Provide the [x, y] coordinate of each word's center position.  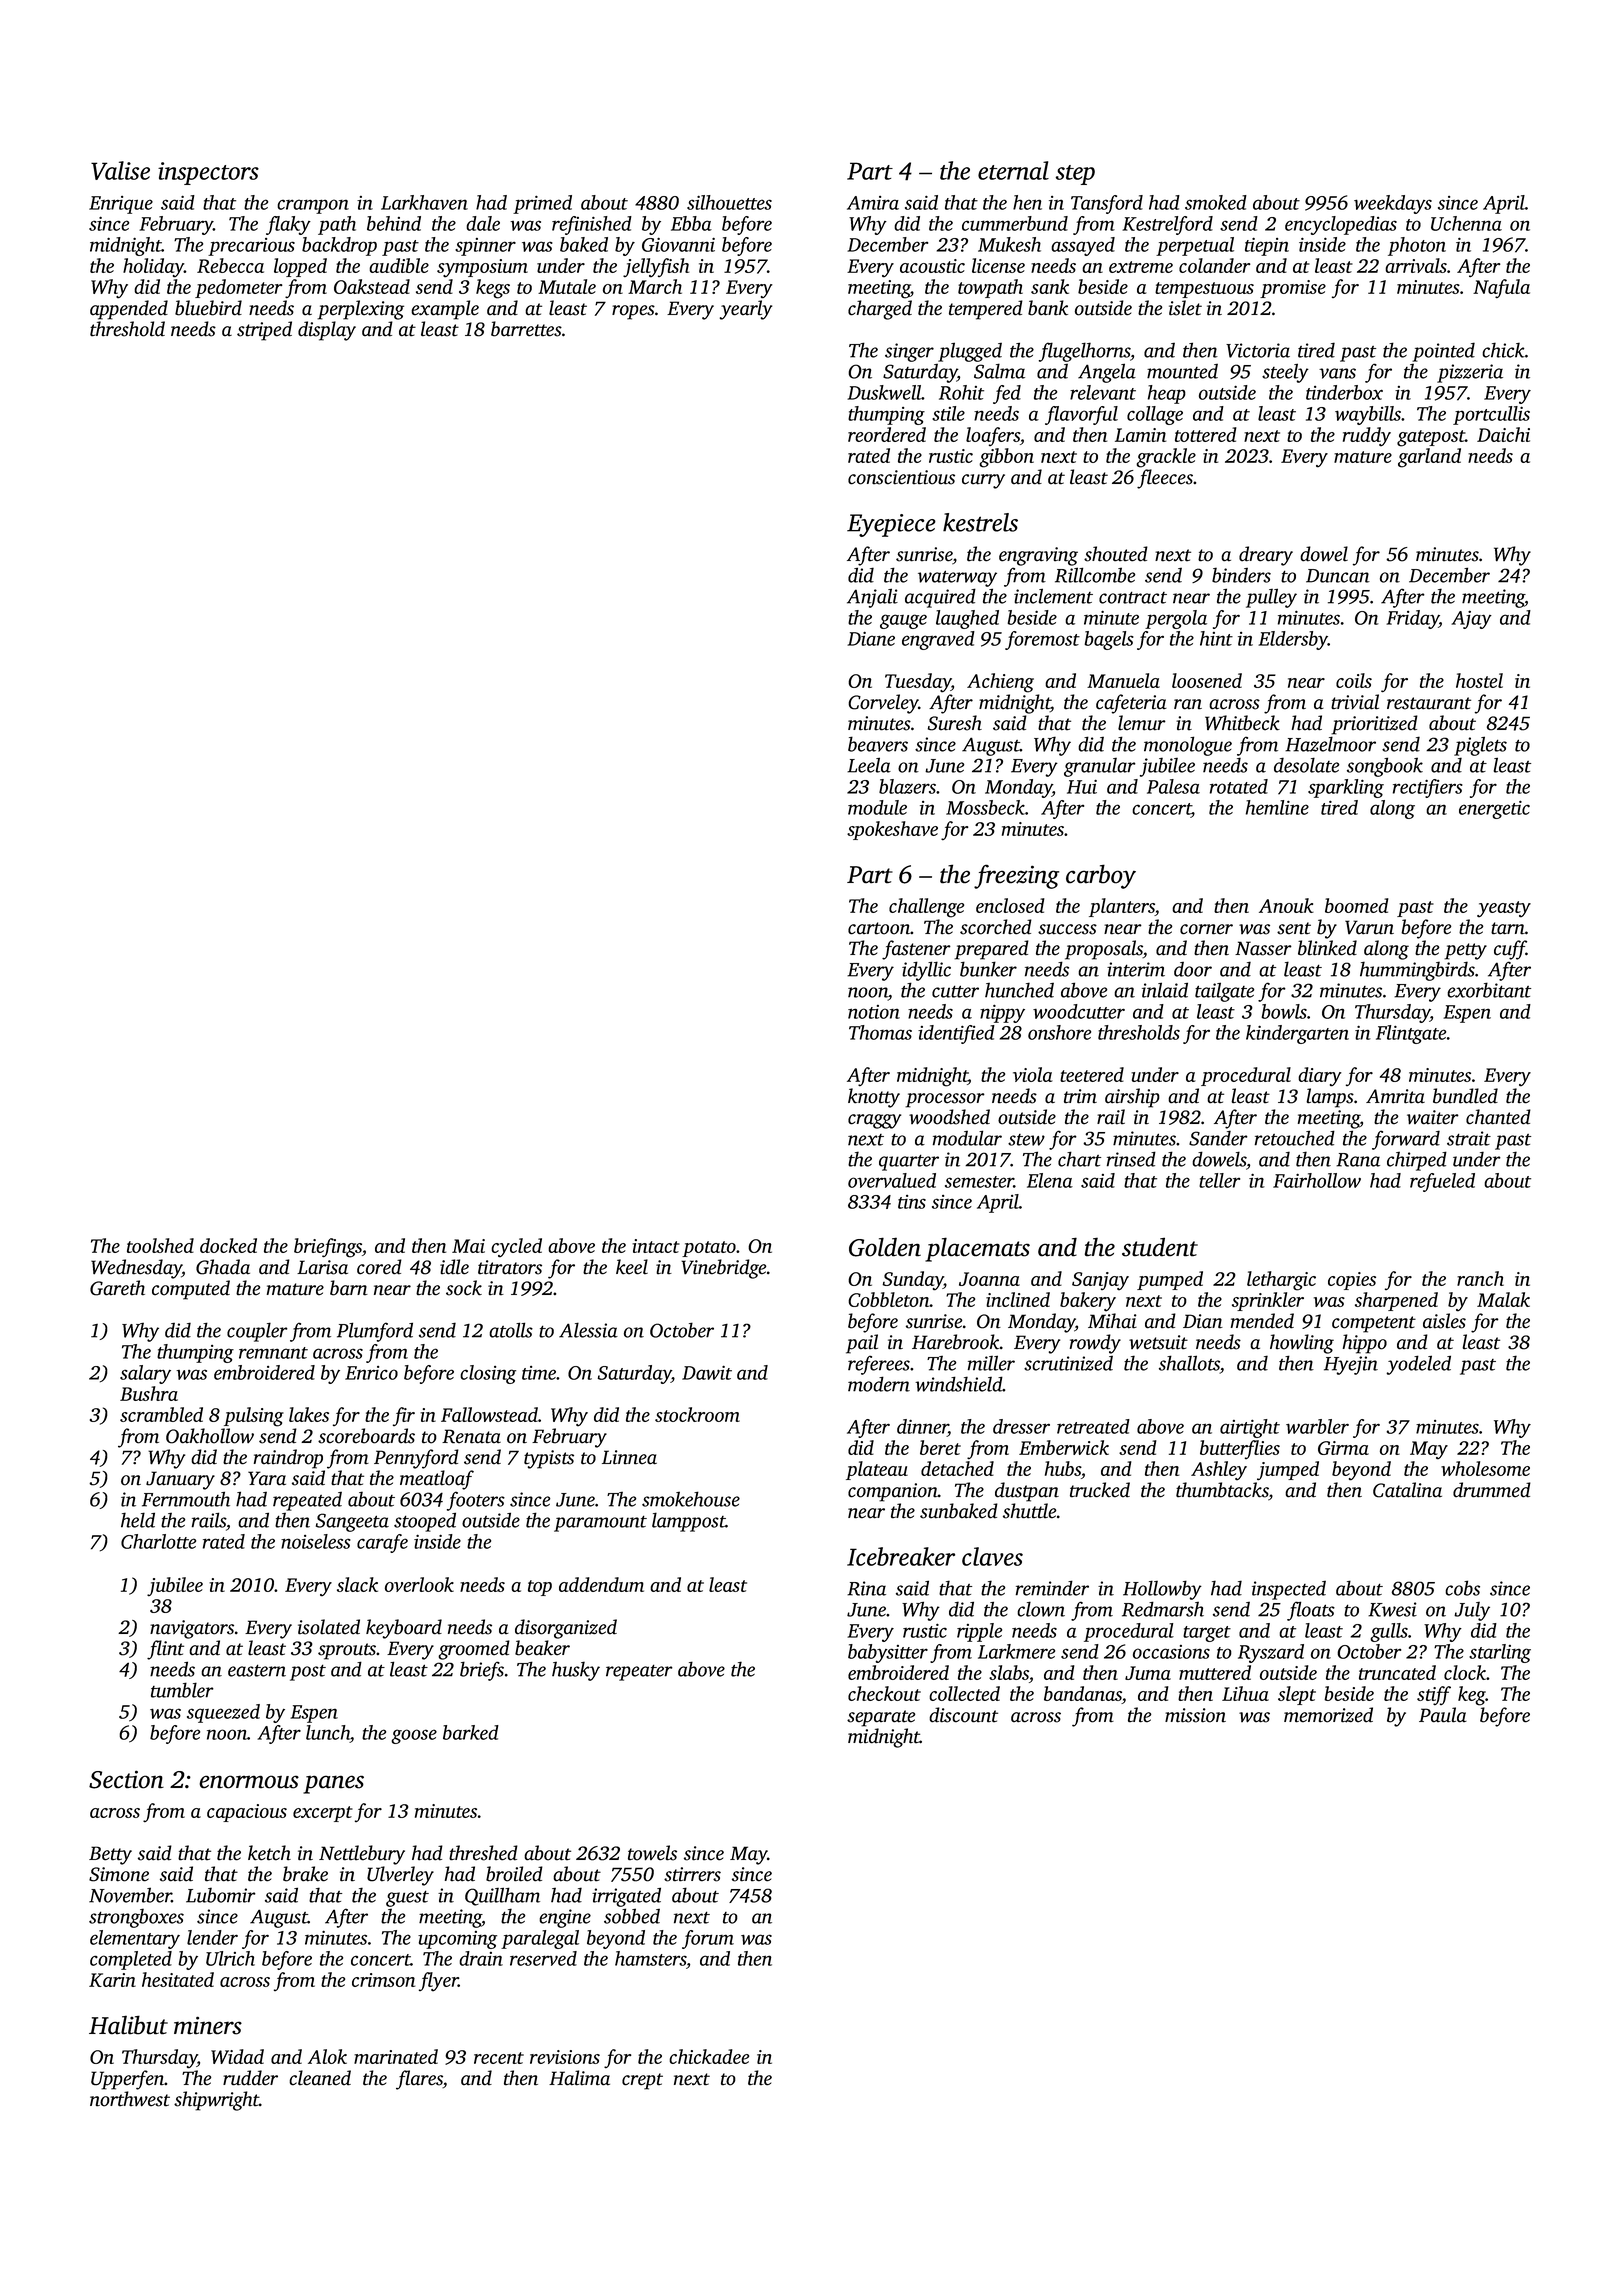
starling [1500, 1653]
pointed [1443, 352]
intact [656, 1246]
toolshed [160, 1245]
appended [129, 310]
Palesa [1173, 786]
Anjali [872, 598]
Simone [119, 1874]
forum [708, 1939]
